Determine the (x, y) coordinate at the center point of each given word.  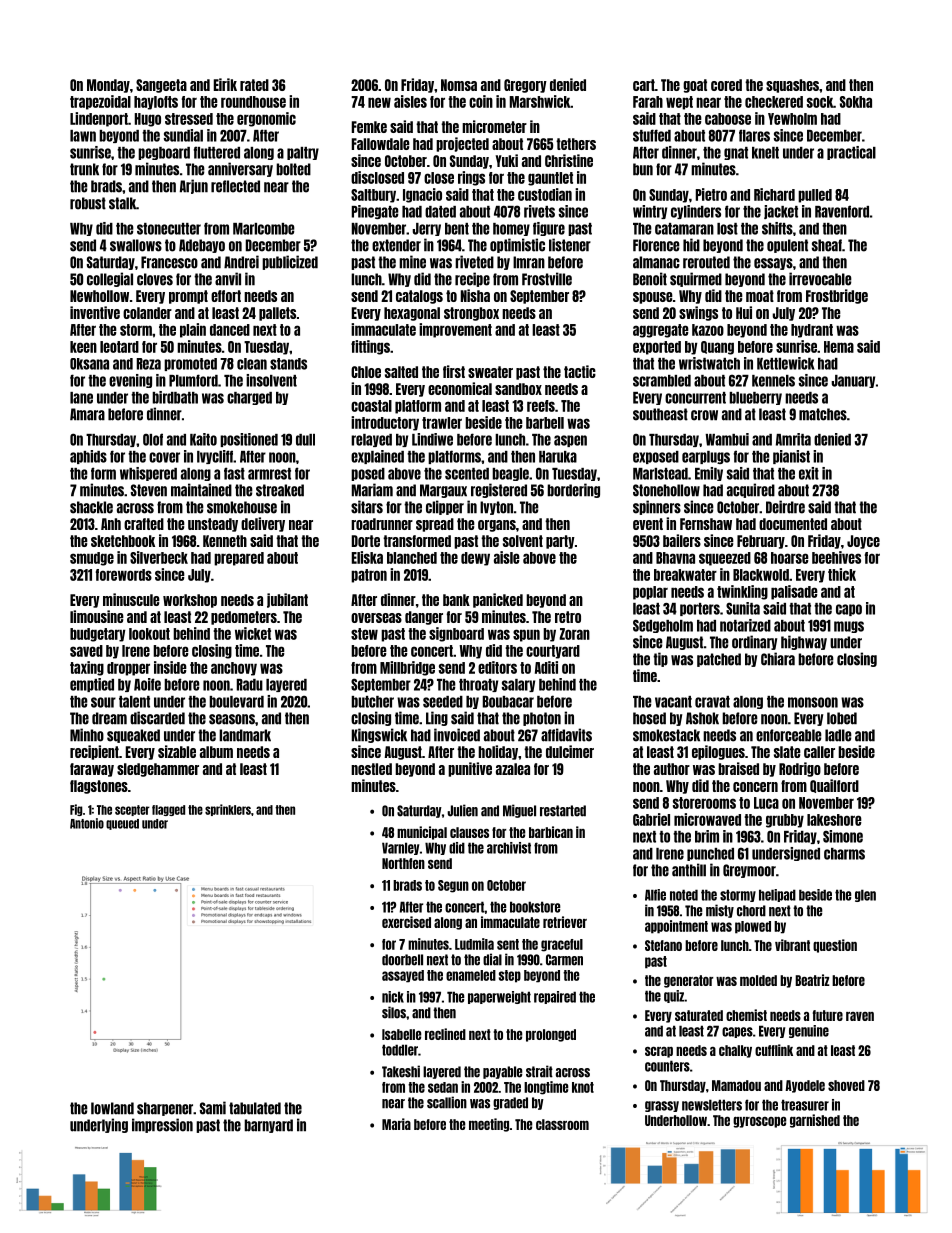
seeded (443, 702)
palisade (794, 592)
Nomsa (459, 85)
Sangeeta (161, 86)
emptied (92, 685)
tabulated (255, 1108)
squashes (792, 86)
